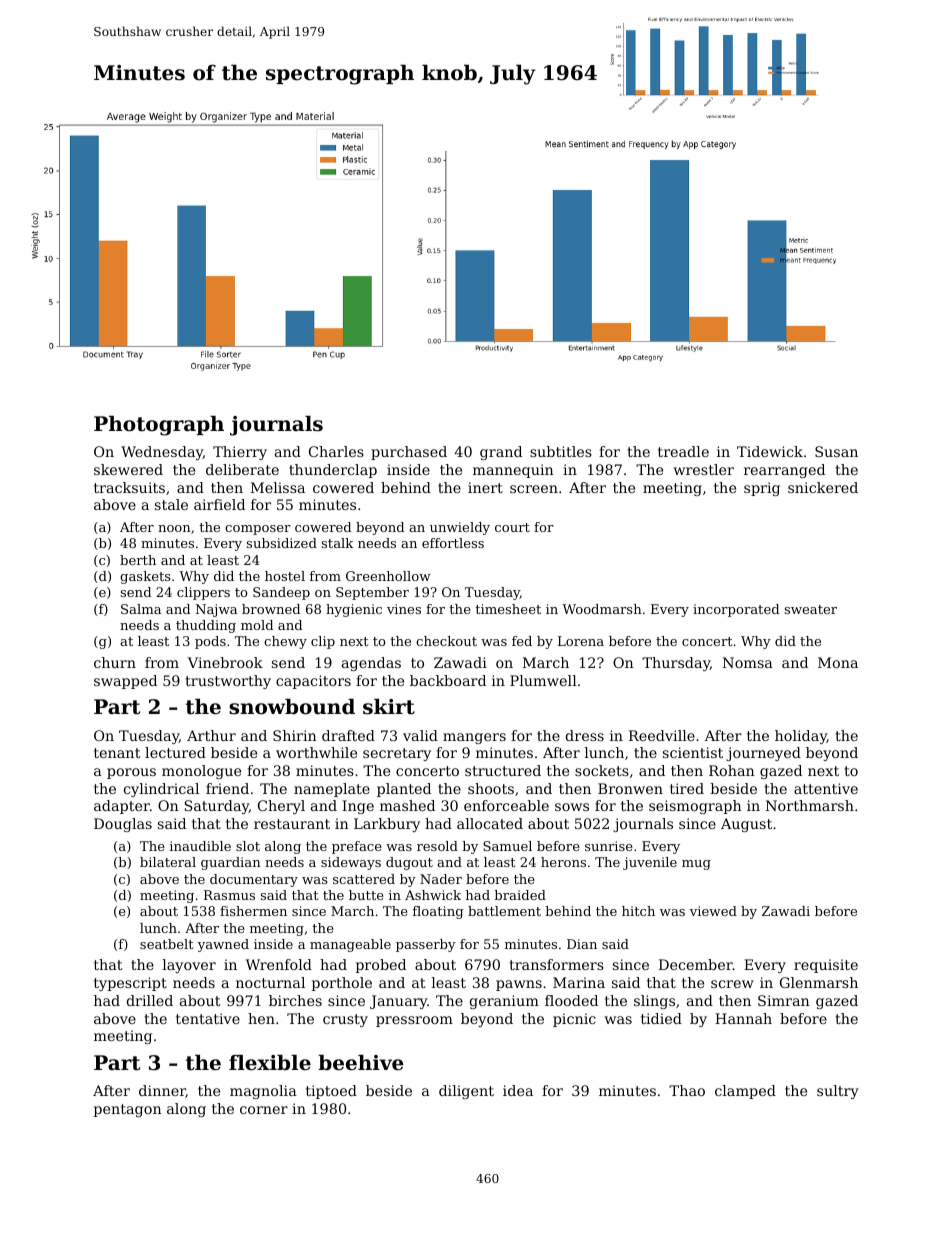 Image resolution: width=952 pixels, height=1233 pixels. Describe the element at coordinates (687, 1090) in the screenshot. I see `Thao` at that location.
